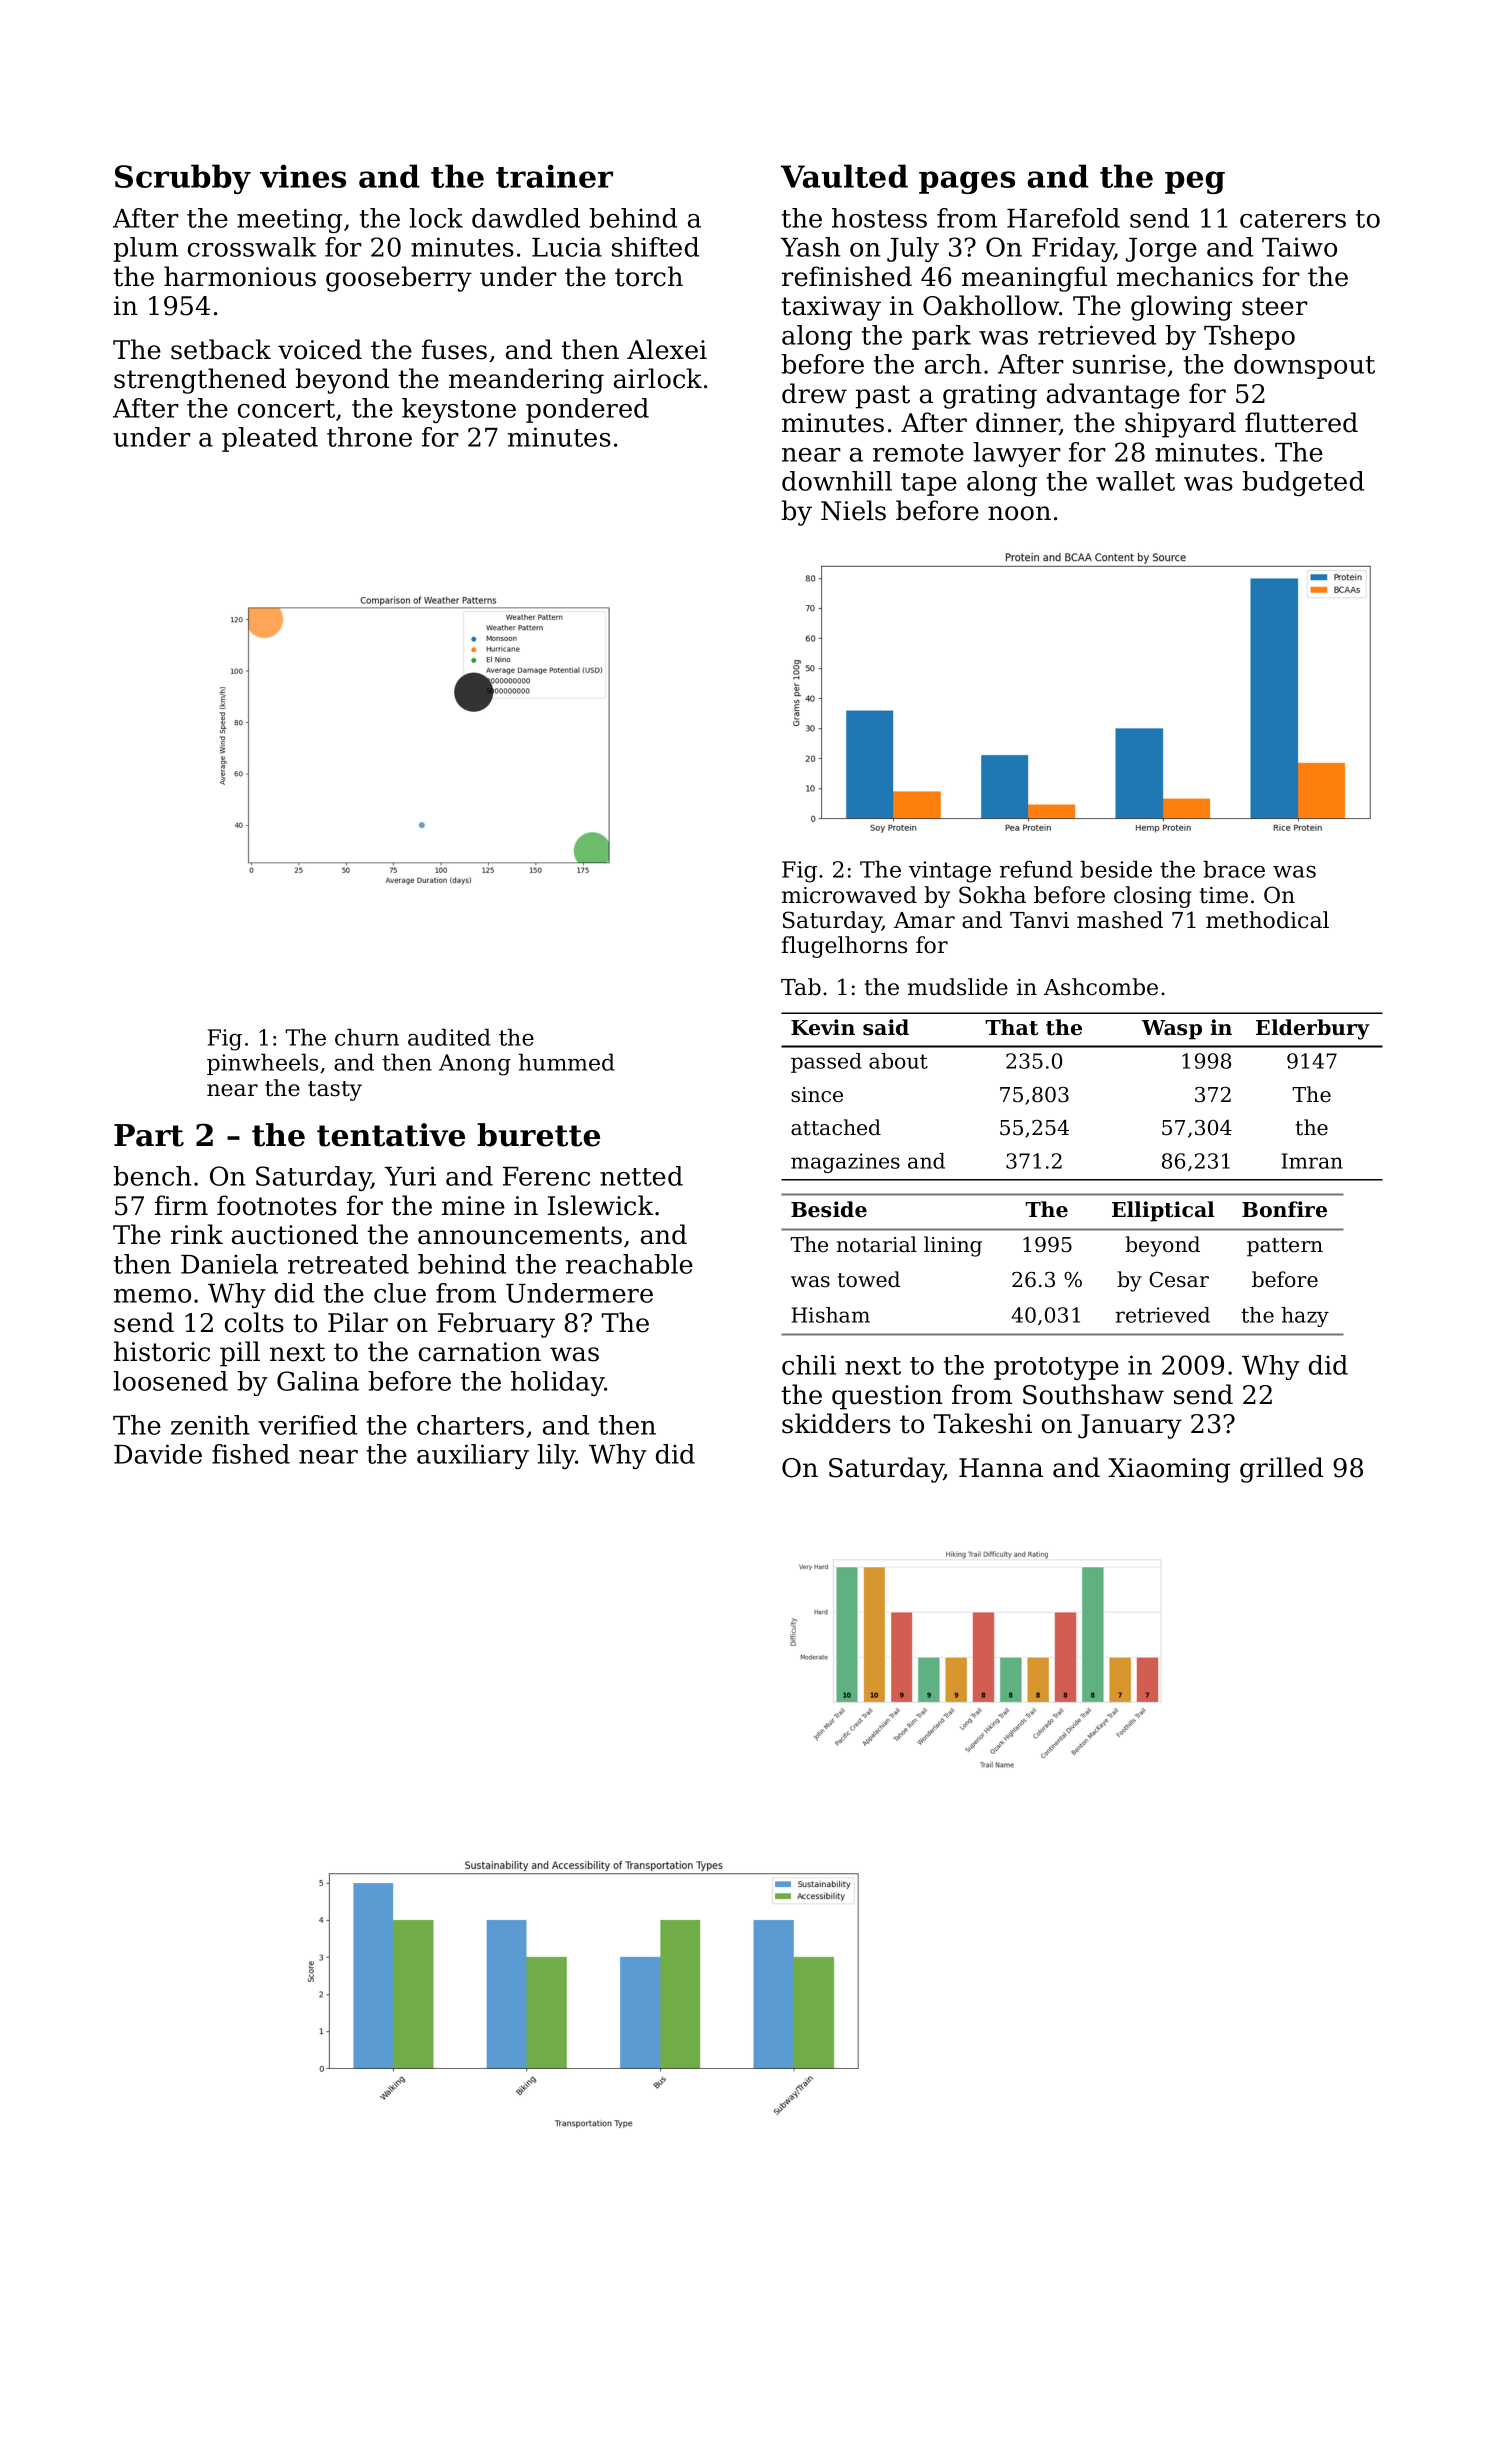 This screenshot has height=2464, width=1496. Describe the element at coordinates (849, 895) in the screenshot. I see `microwaved` at that location.
